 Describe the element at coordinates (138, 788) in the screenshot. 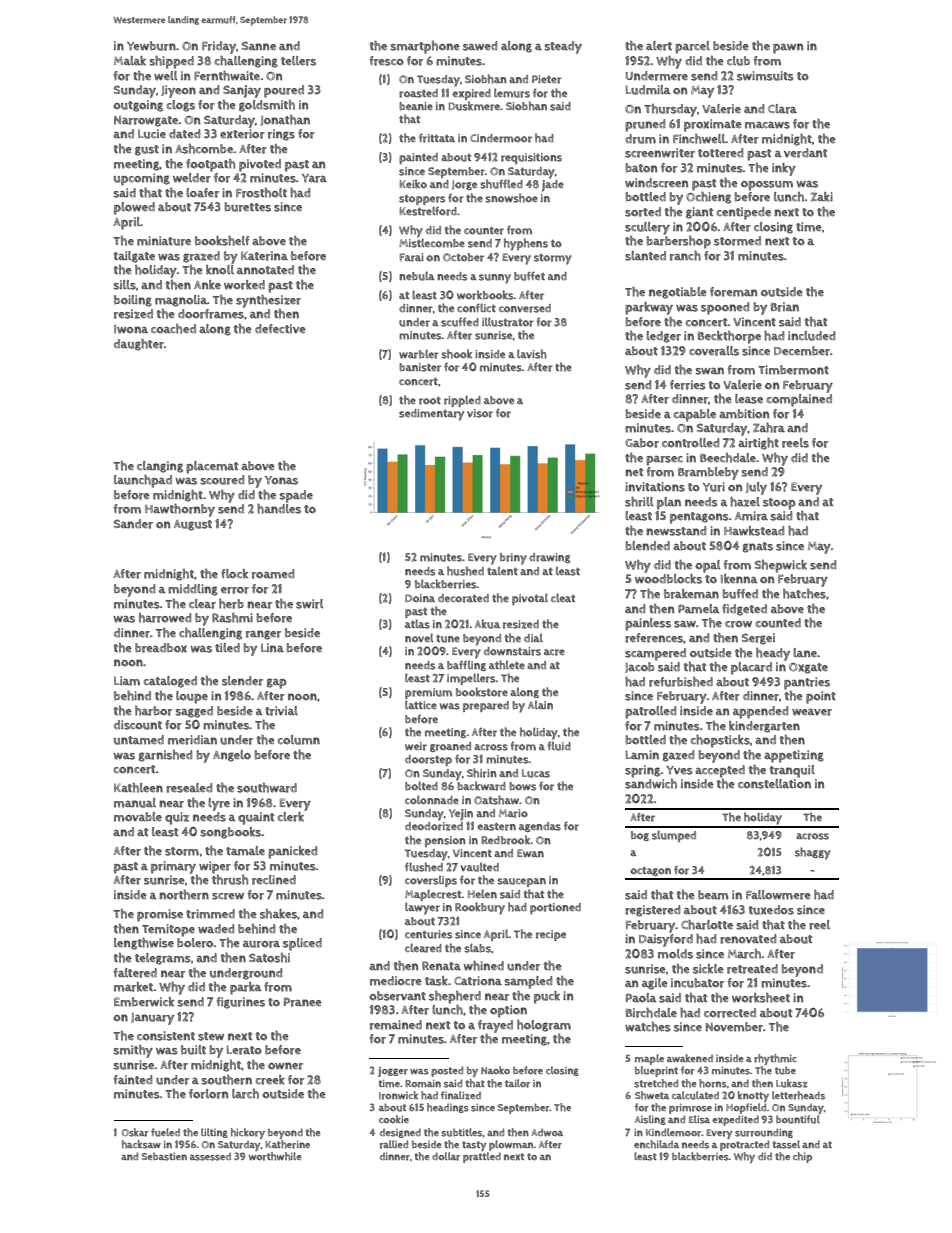

I see `Kathleen` at that location.
